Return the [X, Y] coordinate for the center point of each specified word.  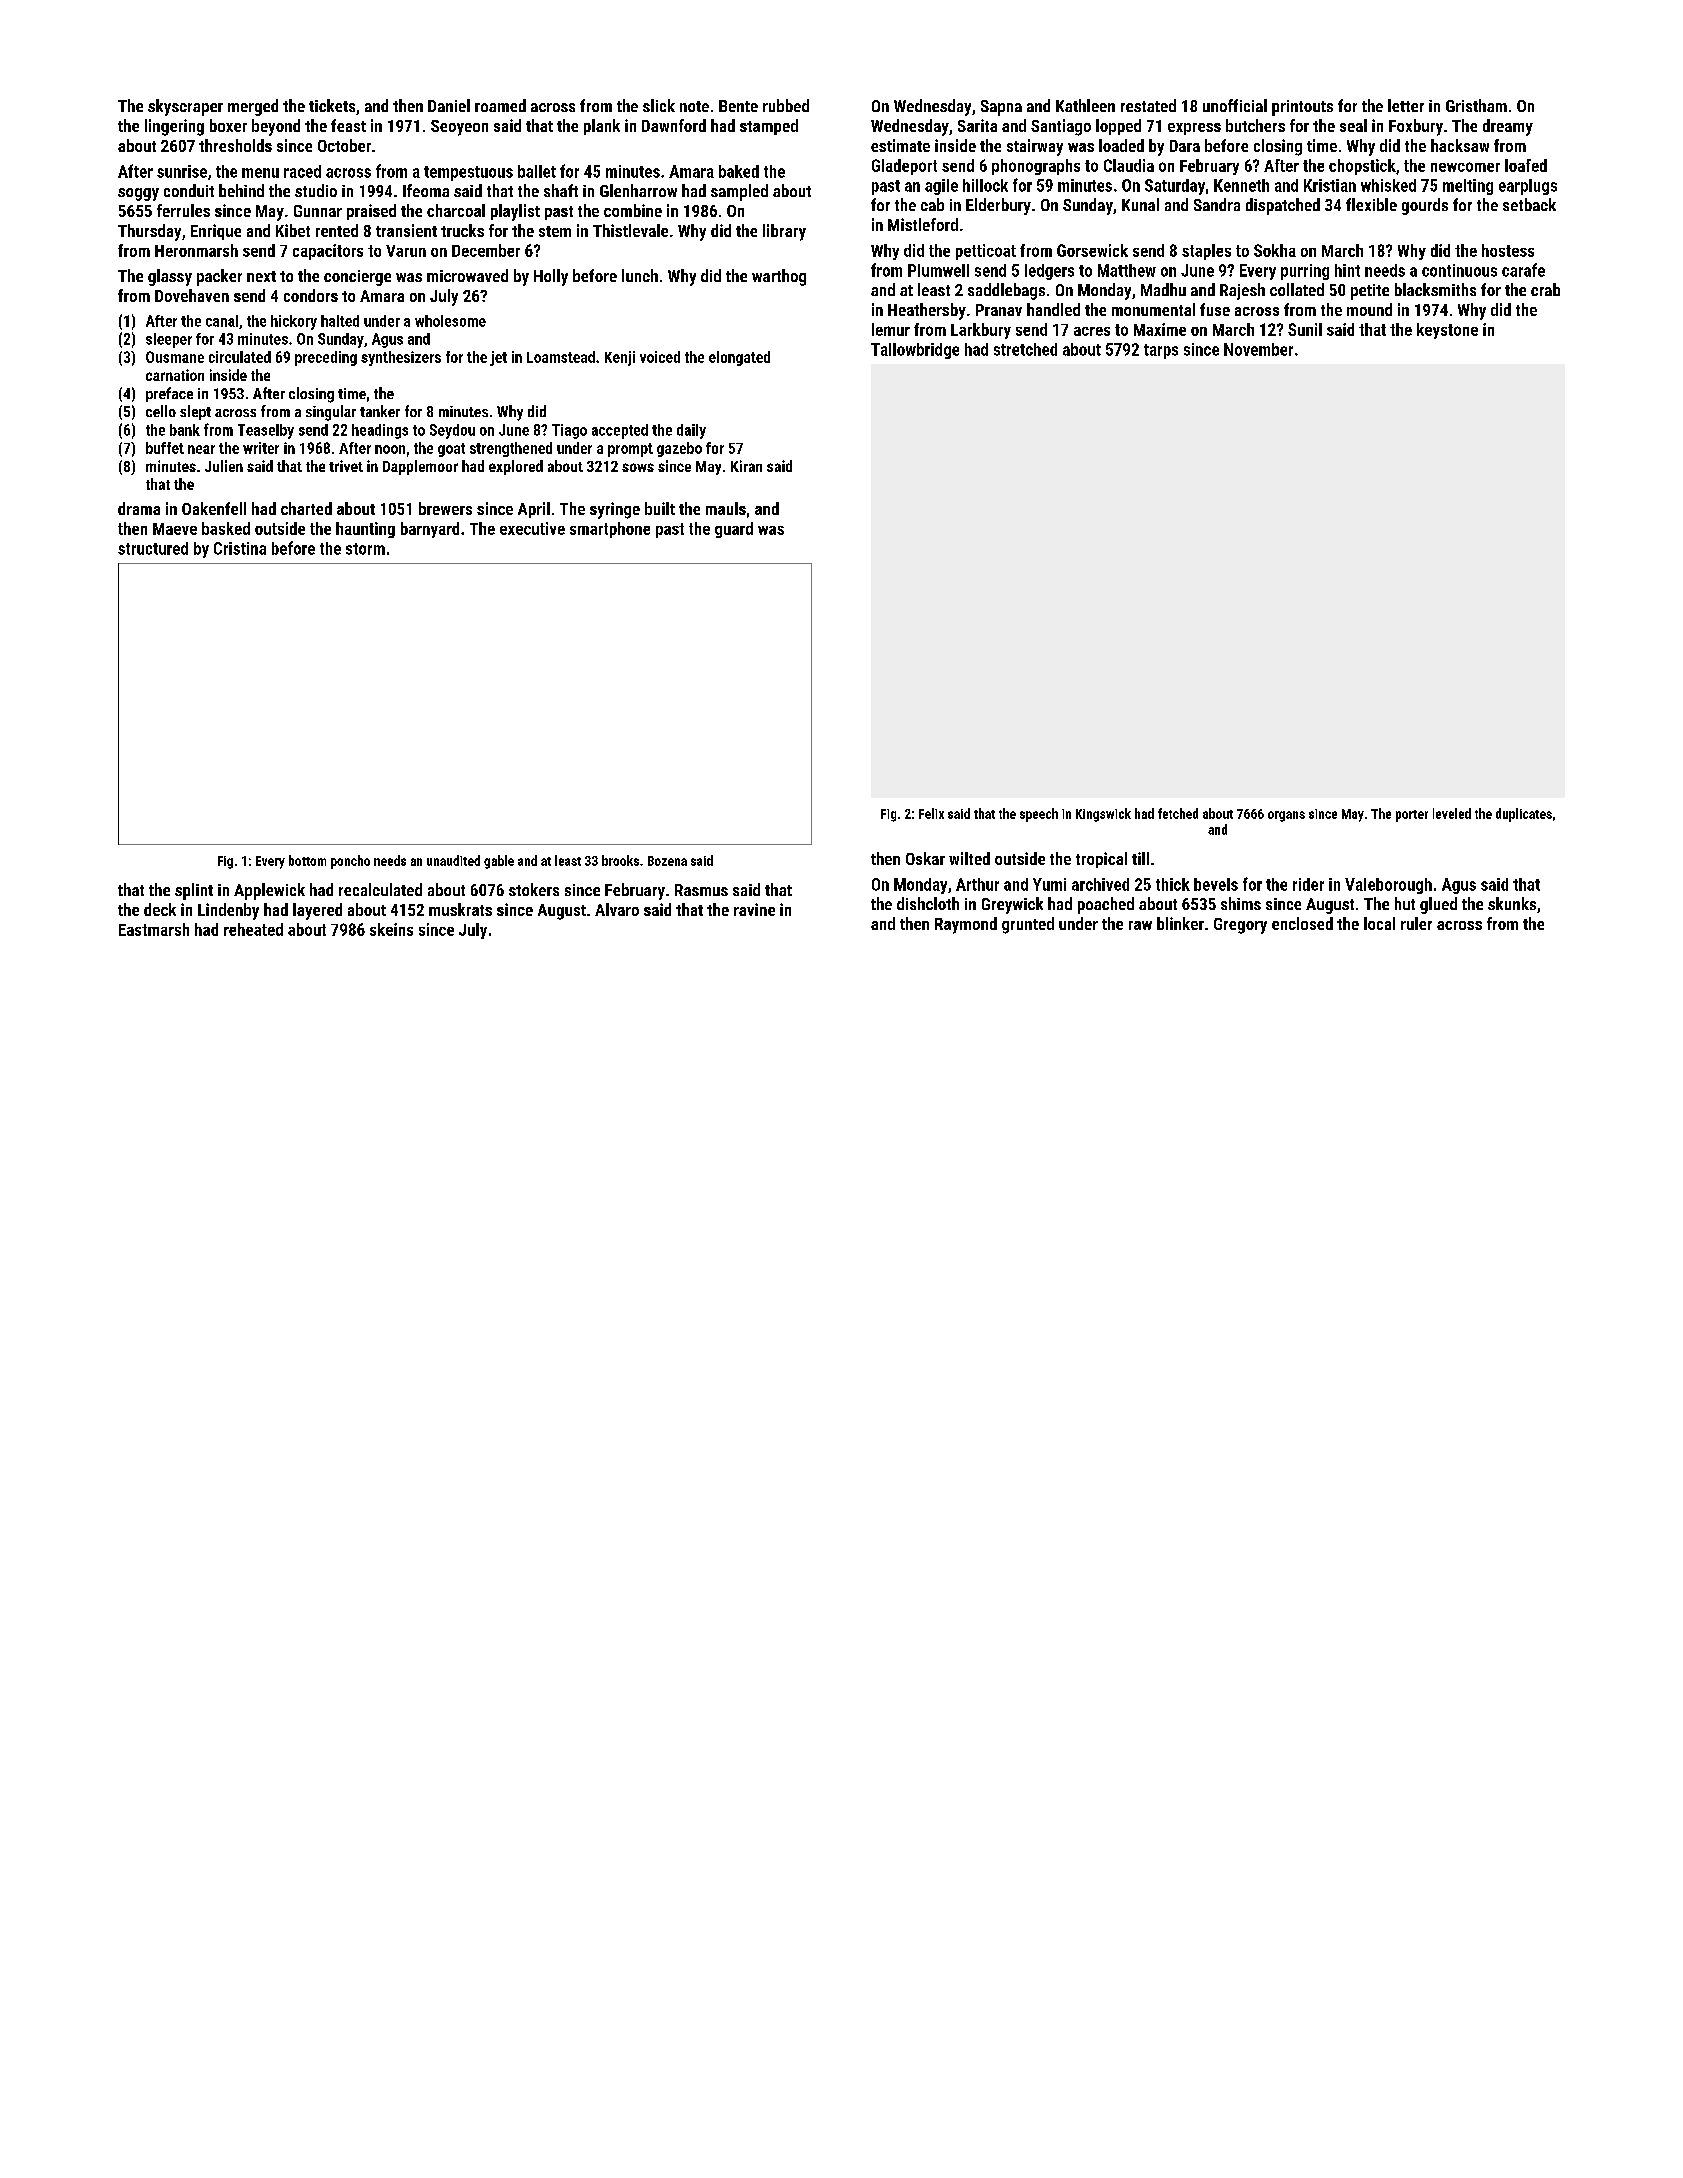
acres [1092, 331]
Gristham [1476, 105]
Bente [738, 106]
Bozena [667, 861]
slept [195, 412]
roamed [500, 105]
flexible [1371, 204]
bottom [307, 860]
